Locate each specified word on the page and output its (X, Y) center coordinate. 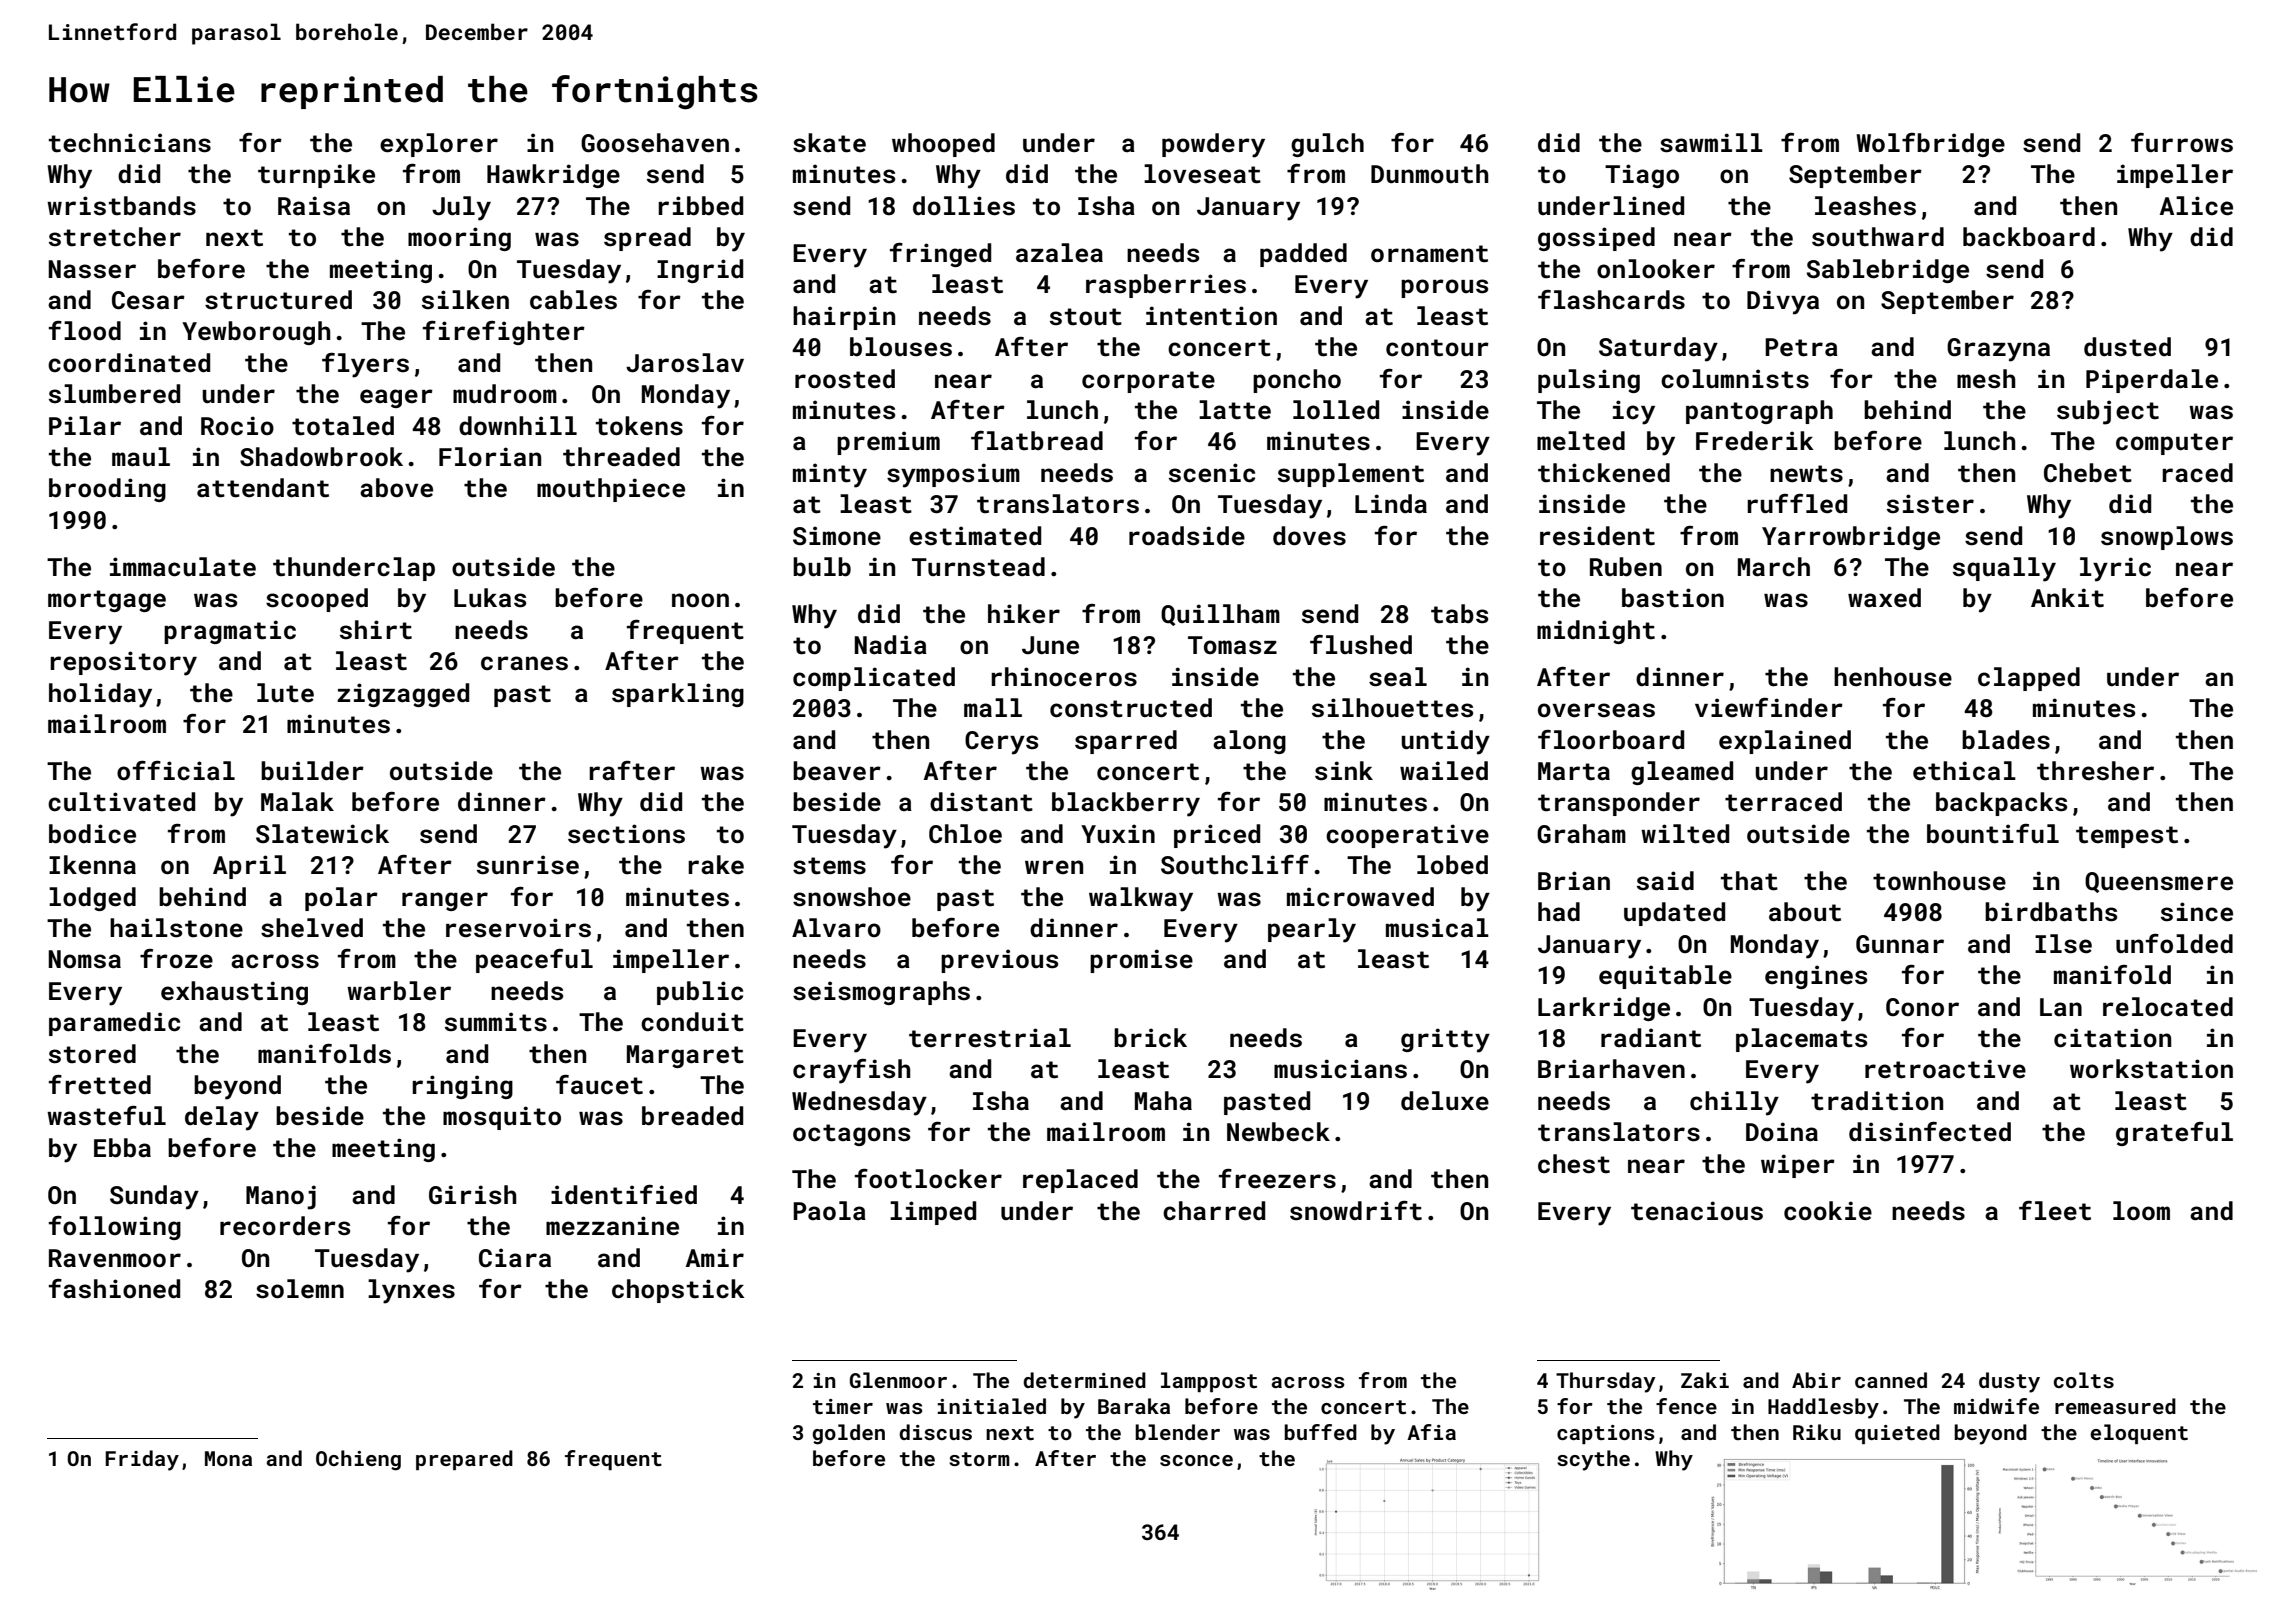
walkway (1141, 899)
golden (848, 1434)
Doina (1782, 1132)
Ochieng (358, 1460)
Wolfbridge (1930, 145)
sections (626, 834)
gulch (1327, 145)
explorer (439, 145)
